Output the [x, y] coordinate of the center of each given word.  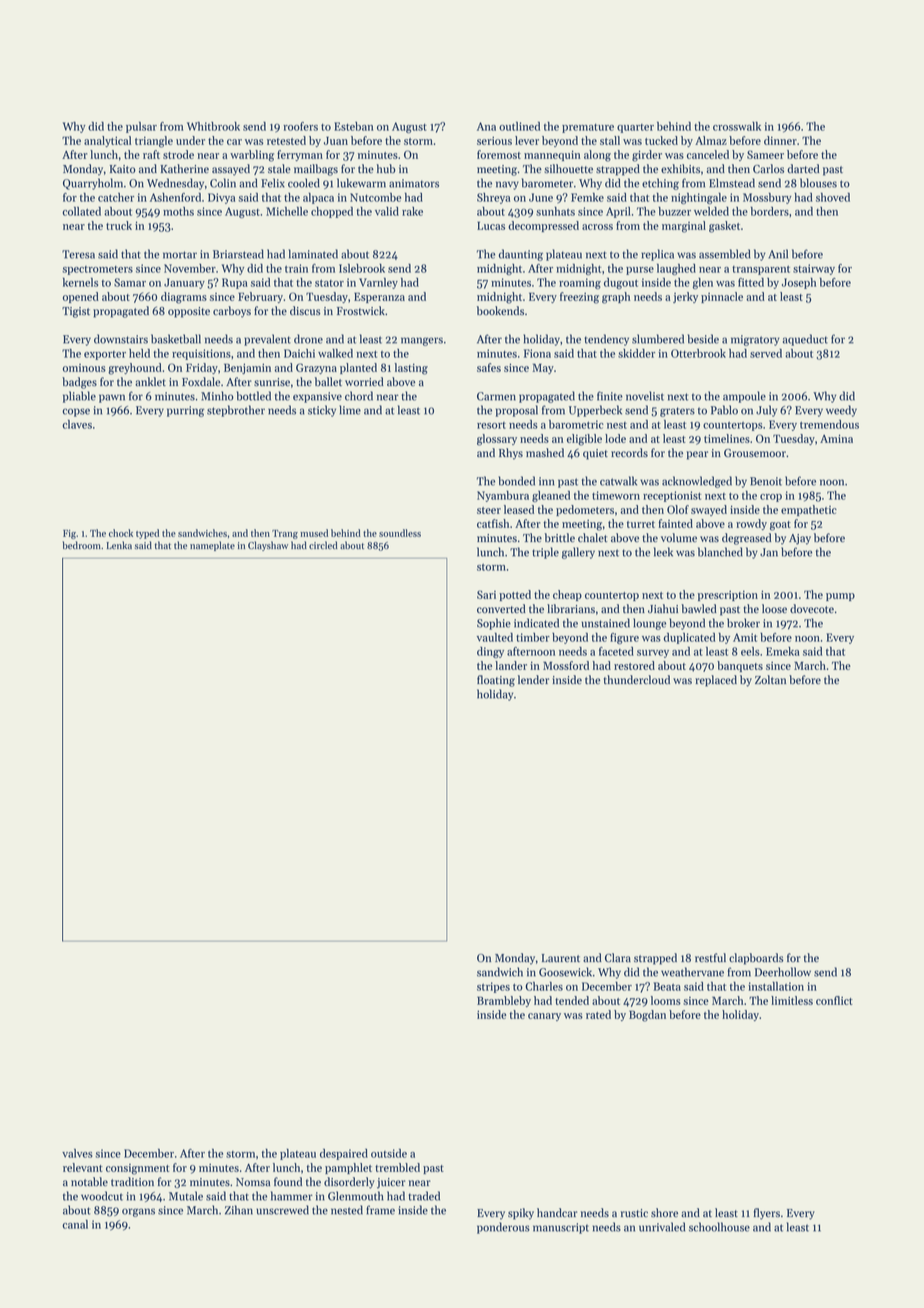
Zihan [239, 1210]
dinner [780, 140]
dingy [490, 652]
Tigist [76, 312]
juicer [391, 1183]
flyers [767, 1214]
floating [496, 681]
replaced [716, 681]
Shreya [493, 198]
